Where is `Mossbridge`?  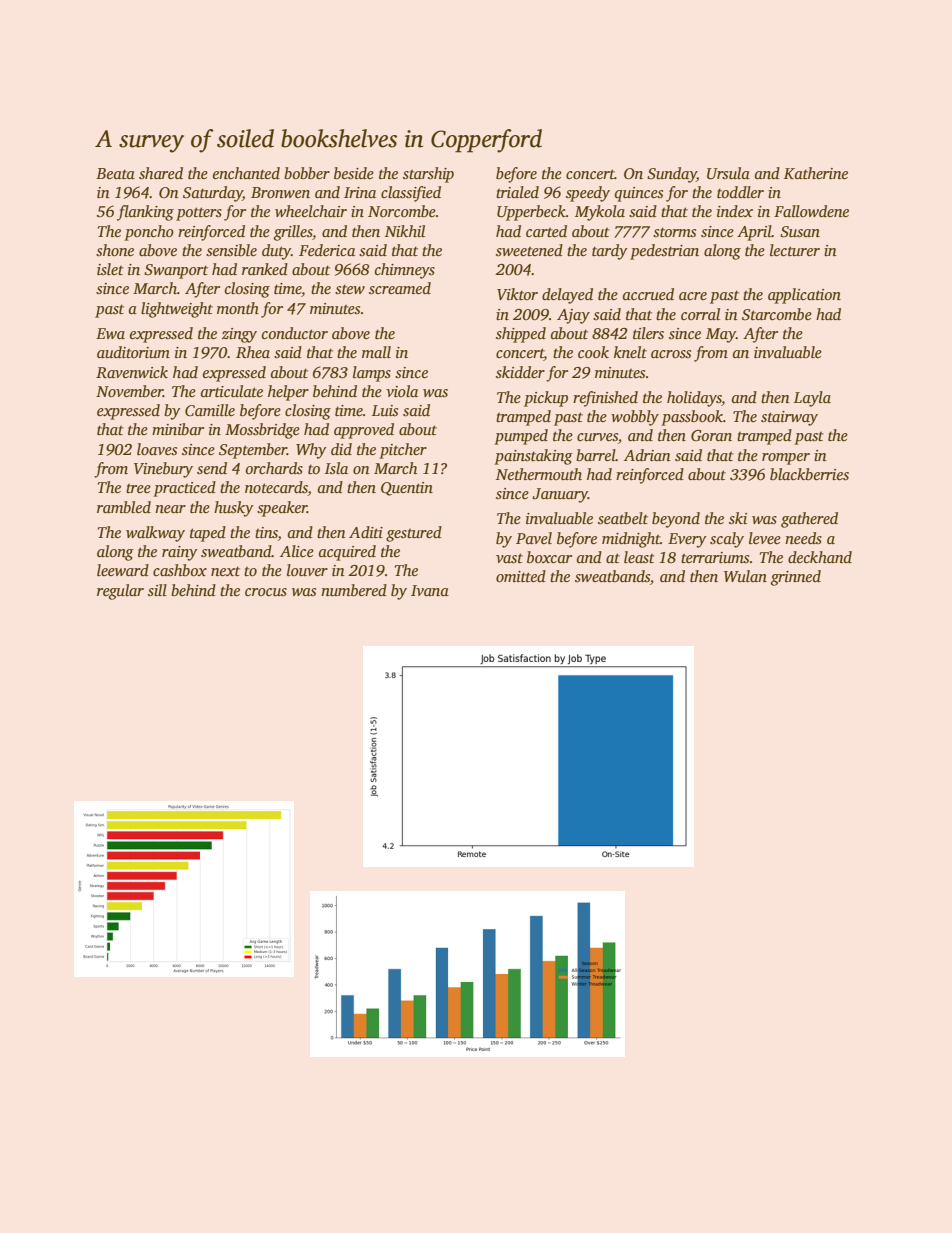 Mossbridge is located at coordinates (262, 431).
